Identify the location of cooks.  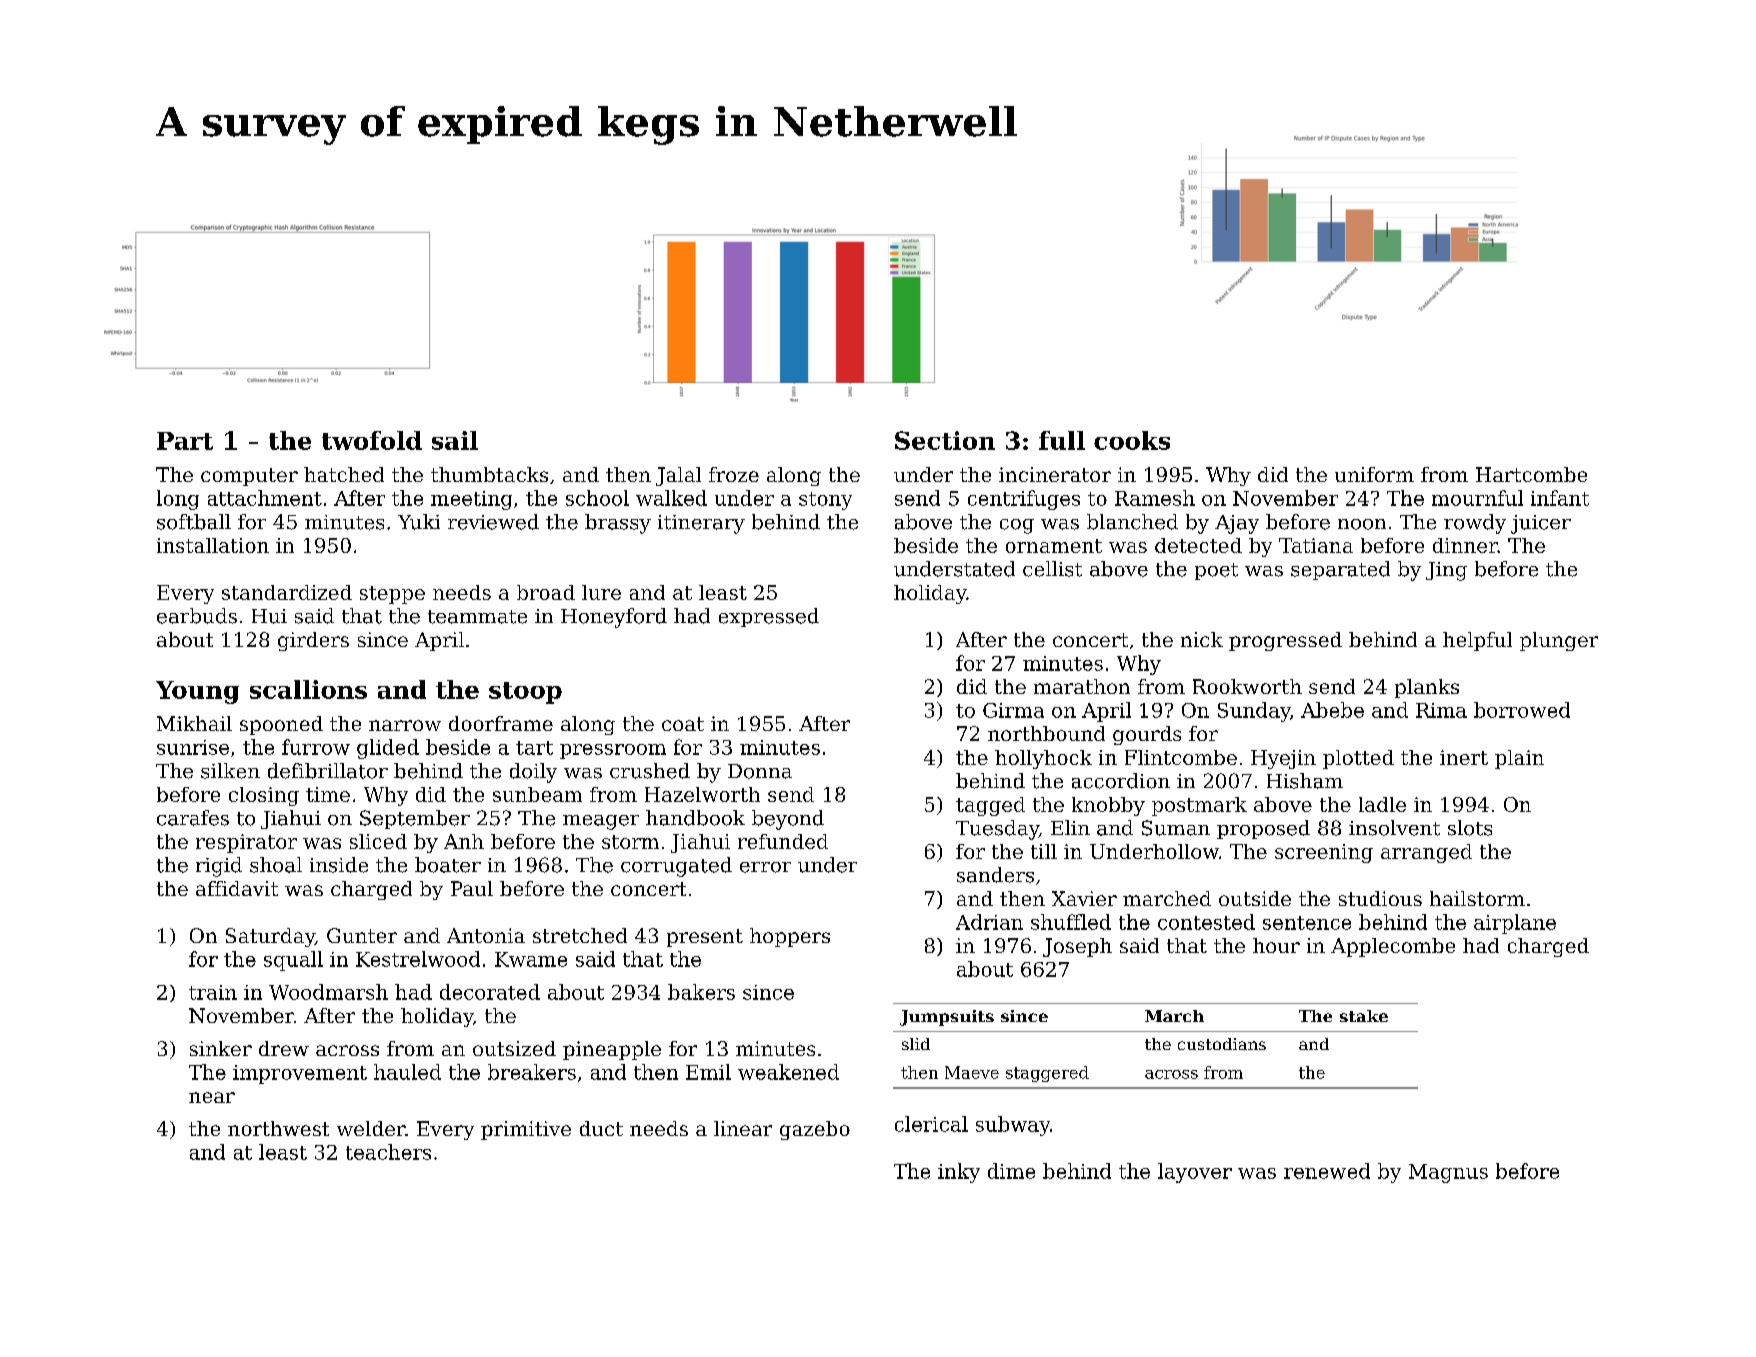
(1132, 440).
